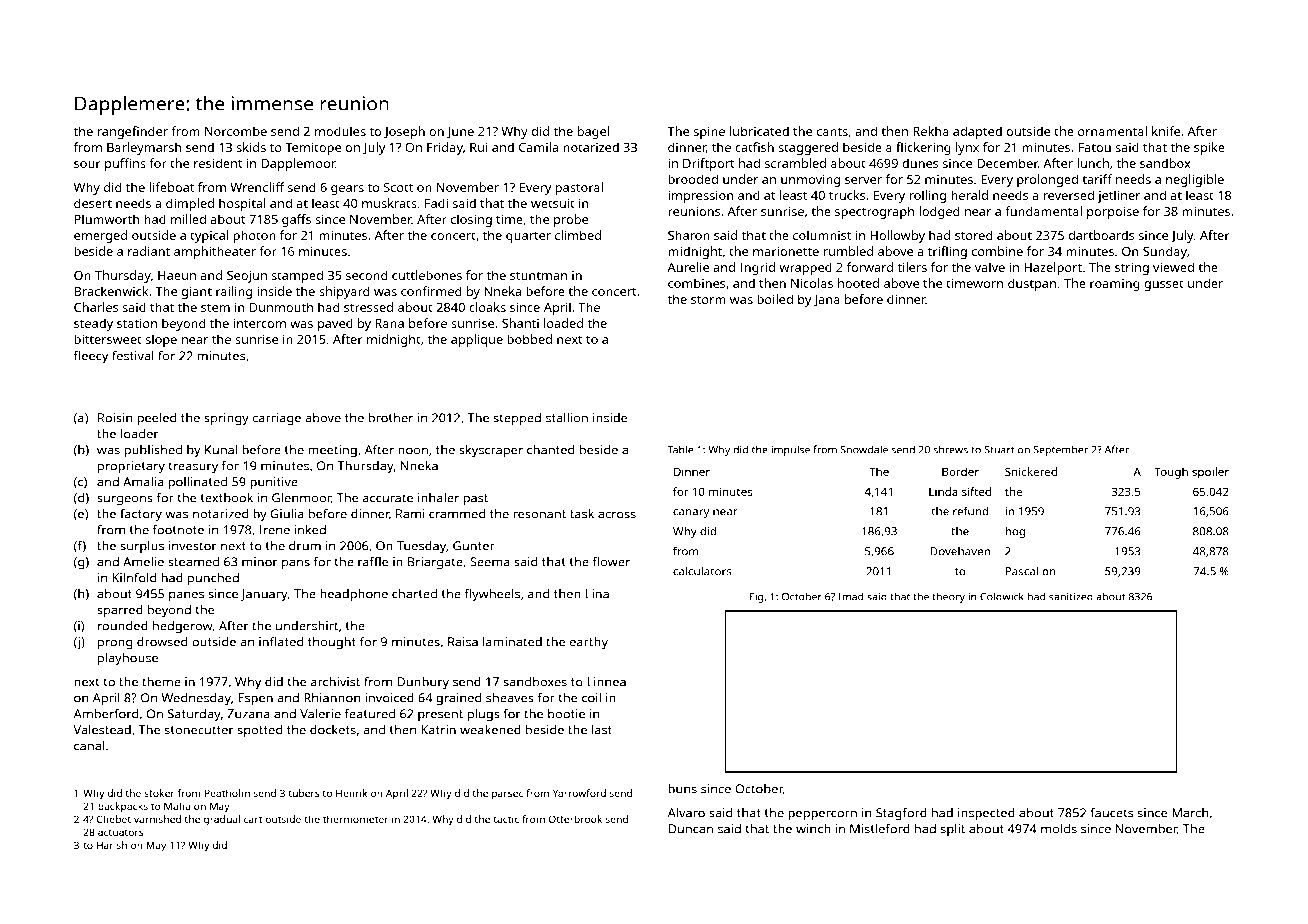  I want to click on March, so click(1190, 813).
